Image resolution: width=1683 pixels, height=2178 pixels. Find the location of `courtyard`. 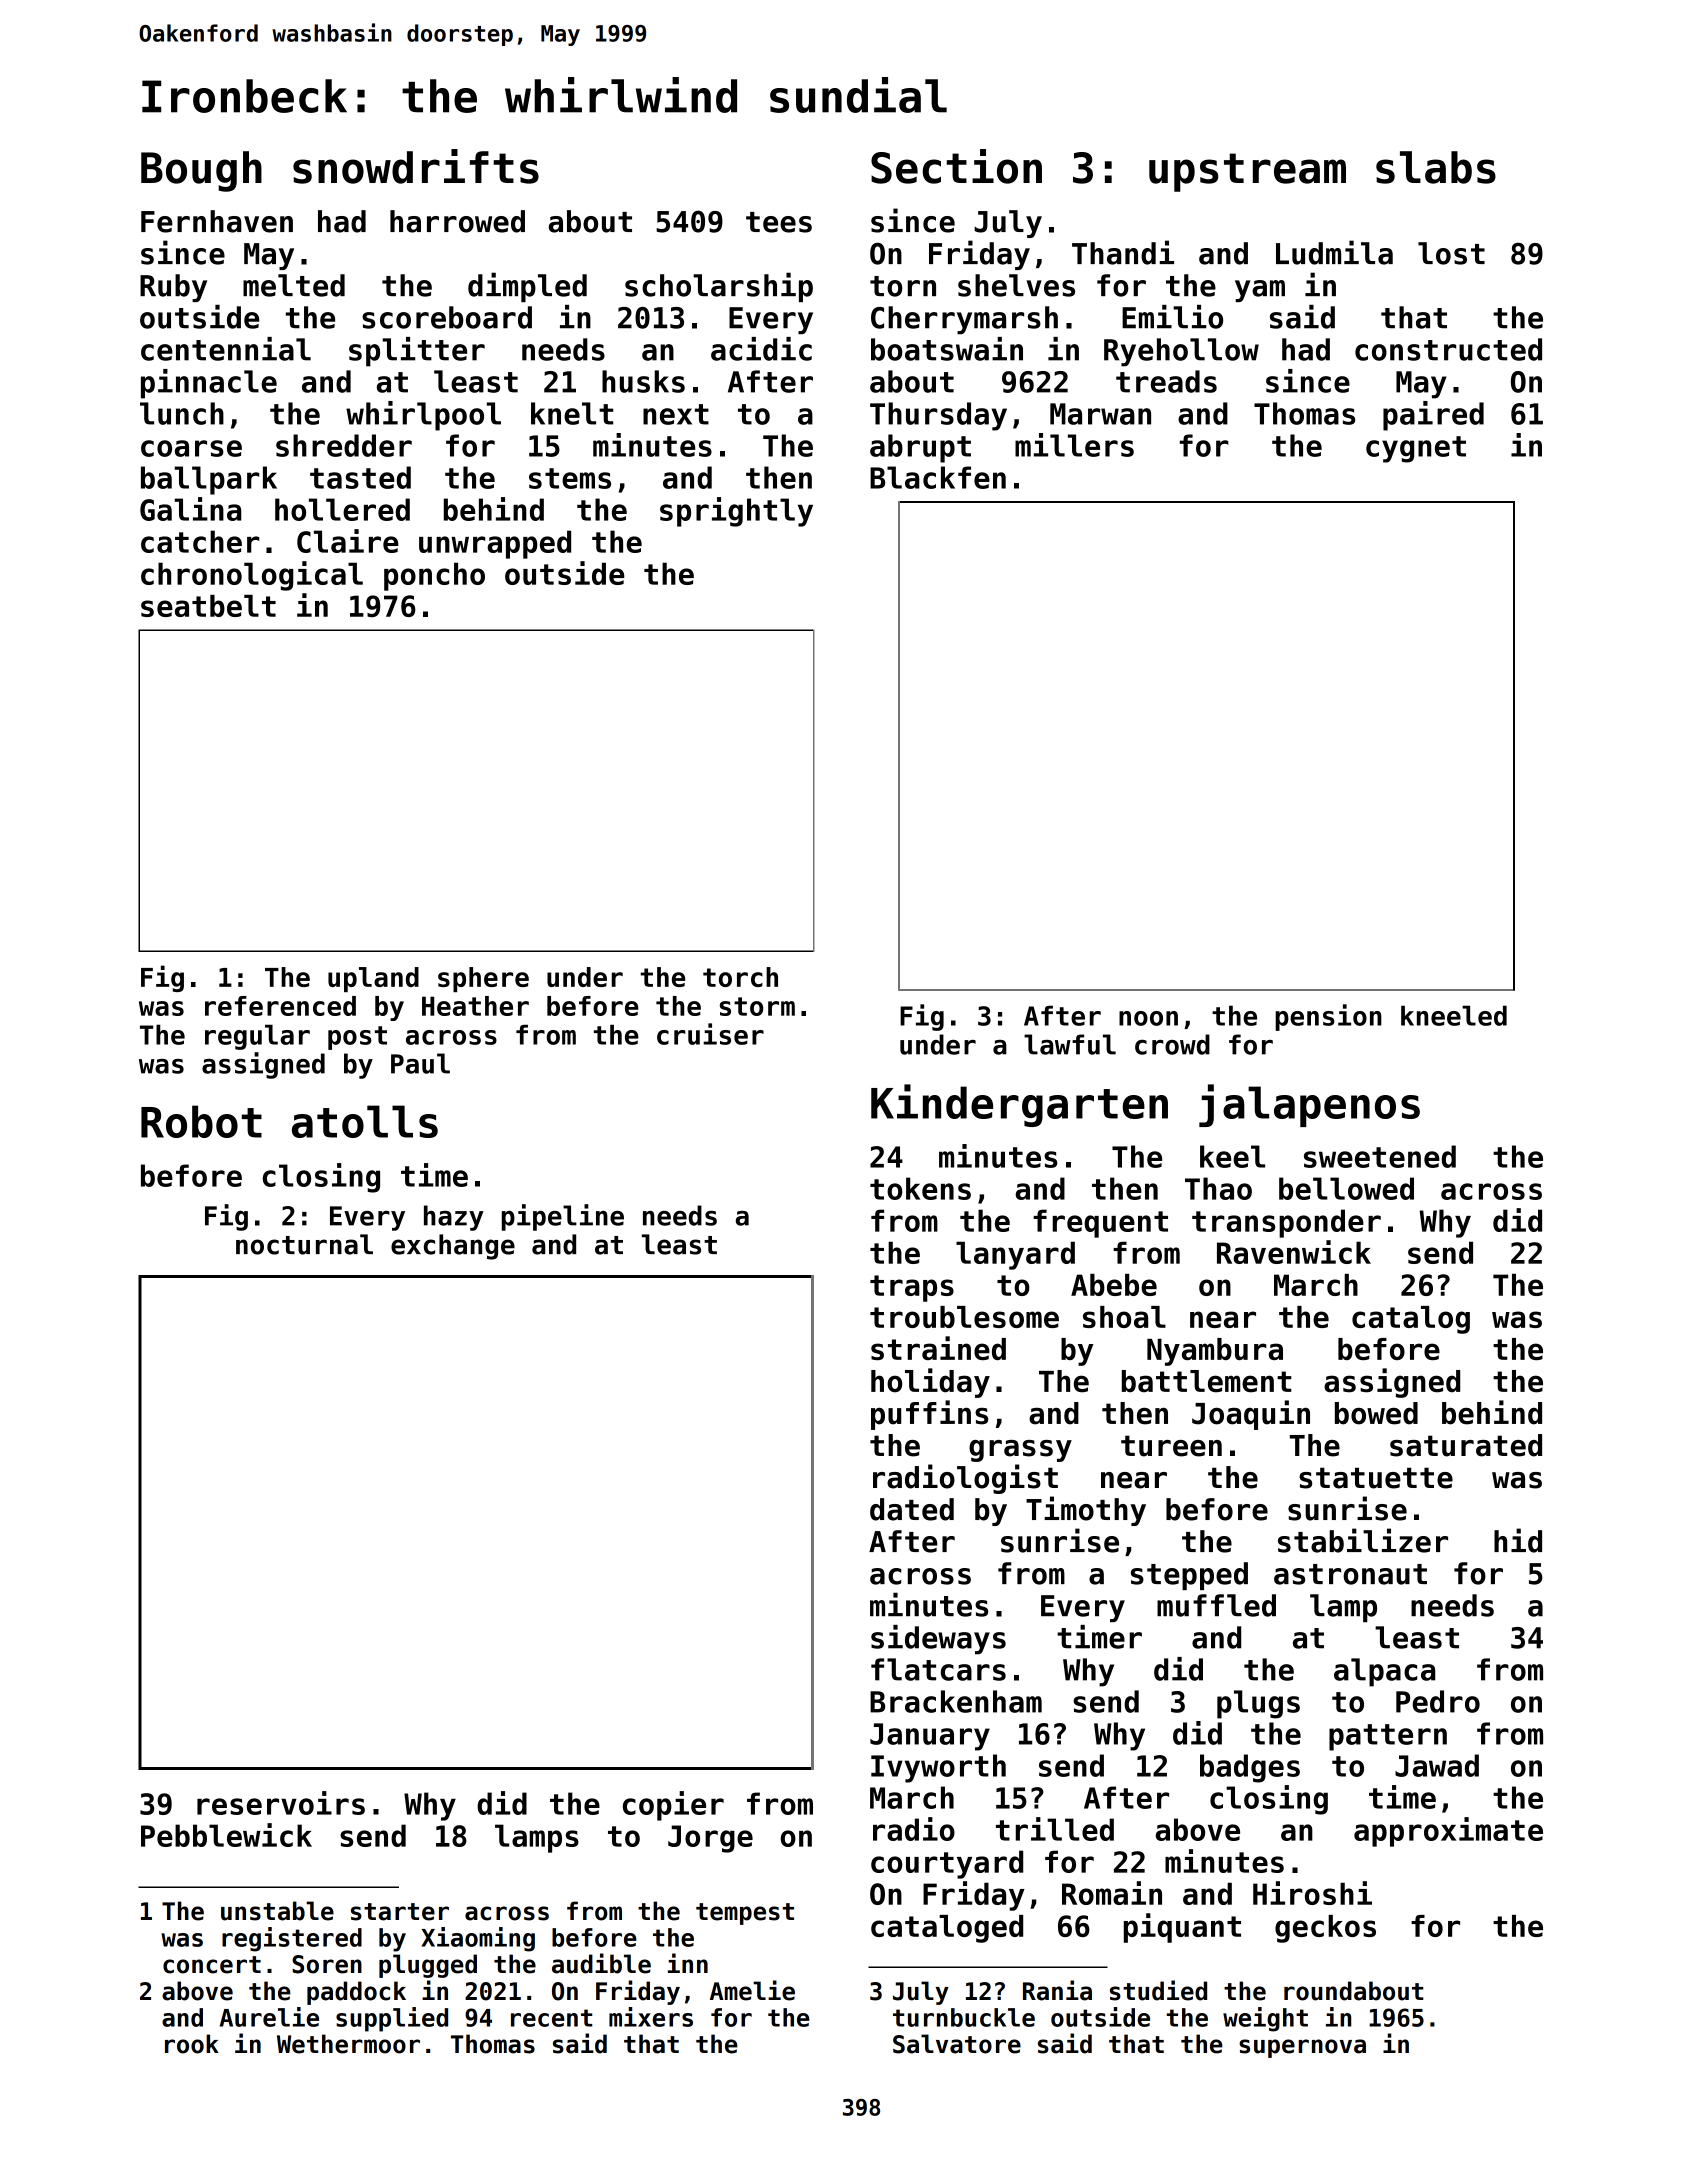

courtyard is located at coordinates (947, 1864).
